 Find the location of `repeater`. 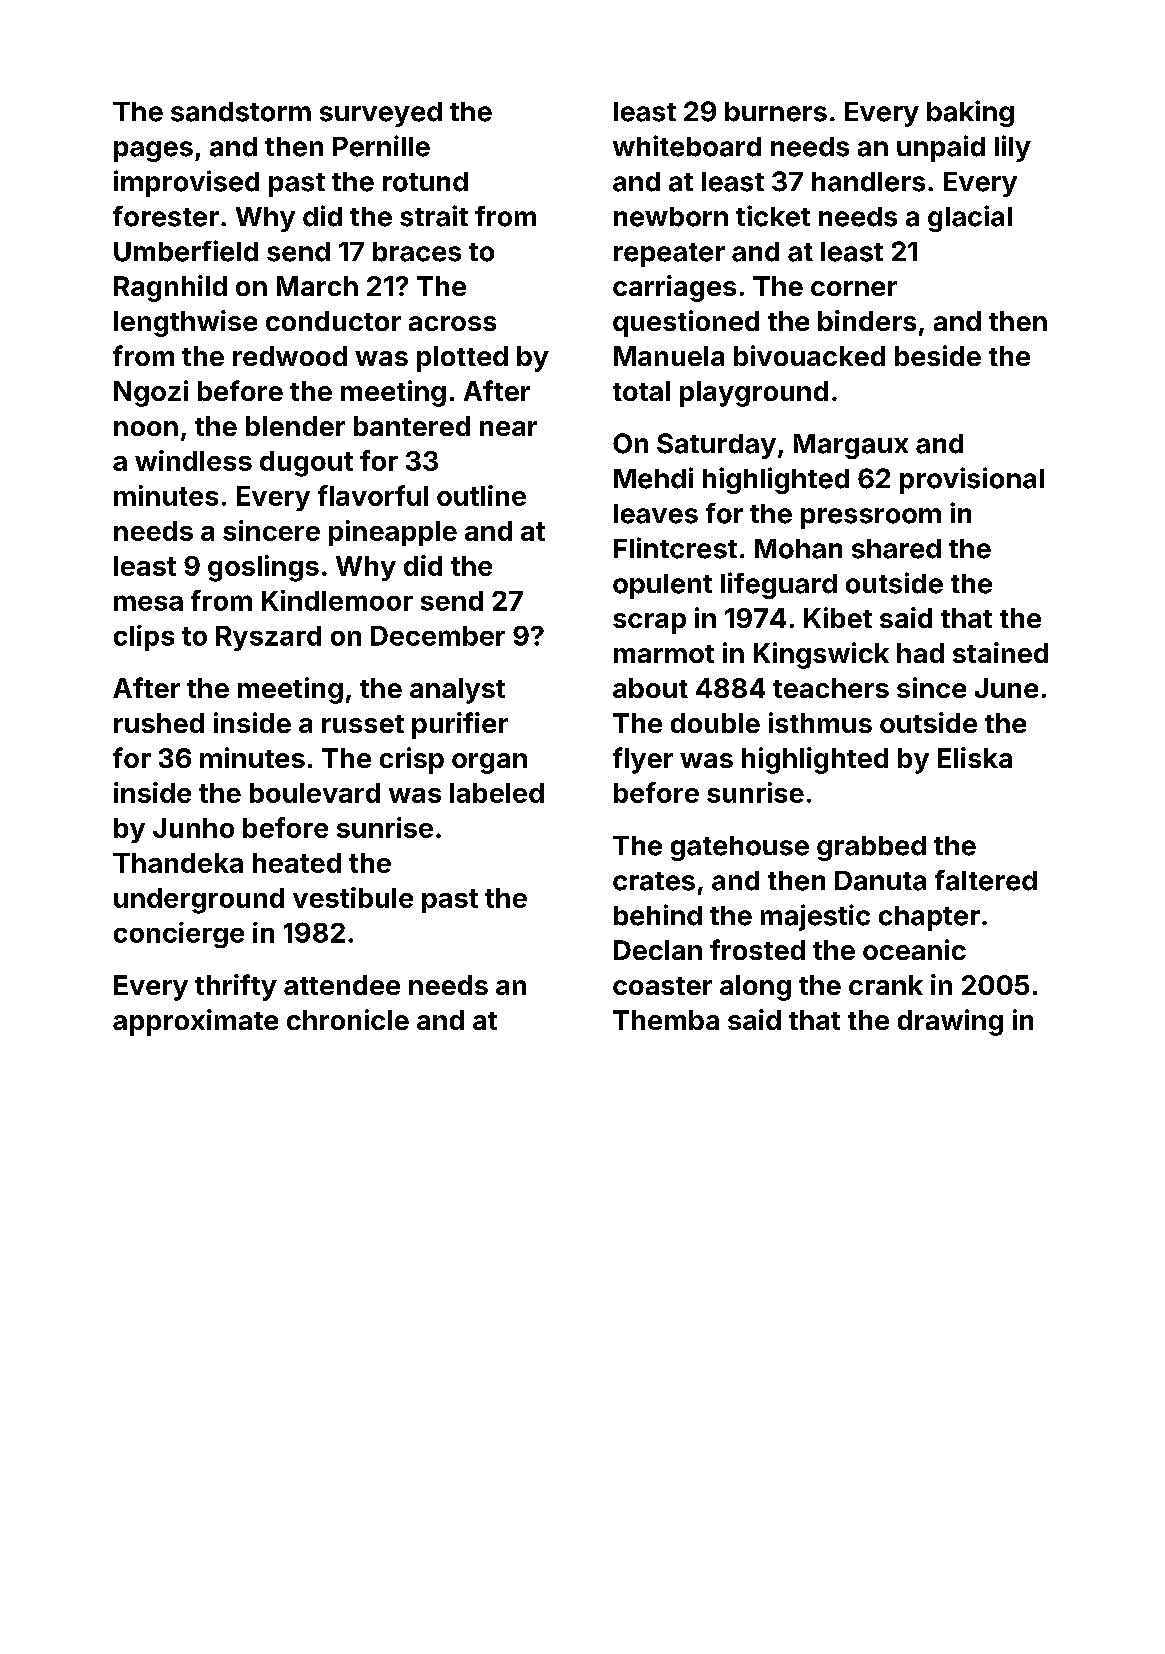

repeater is located at coordinates (669, 255).
